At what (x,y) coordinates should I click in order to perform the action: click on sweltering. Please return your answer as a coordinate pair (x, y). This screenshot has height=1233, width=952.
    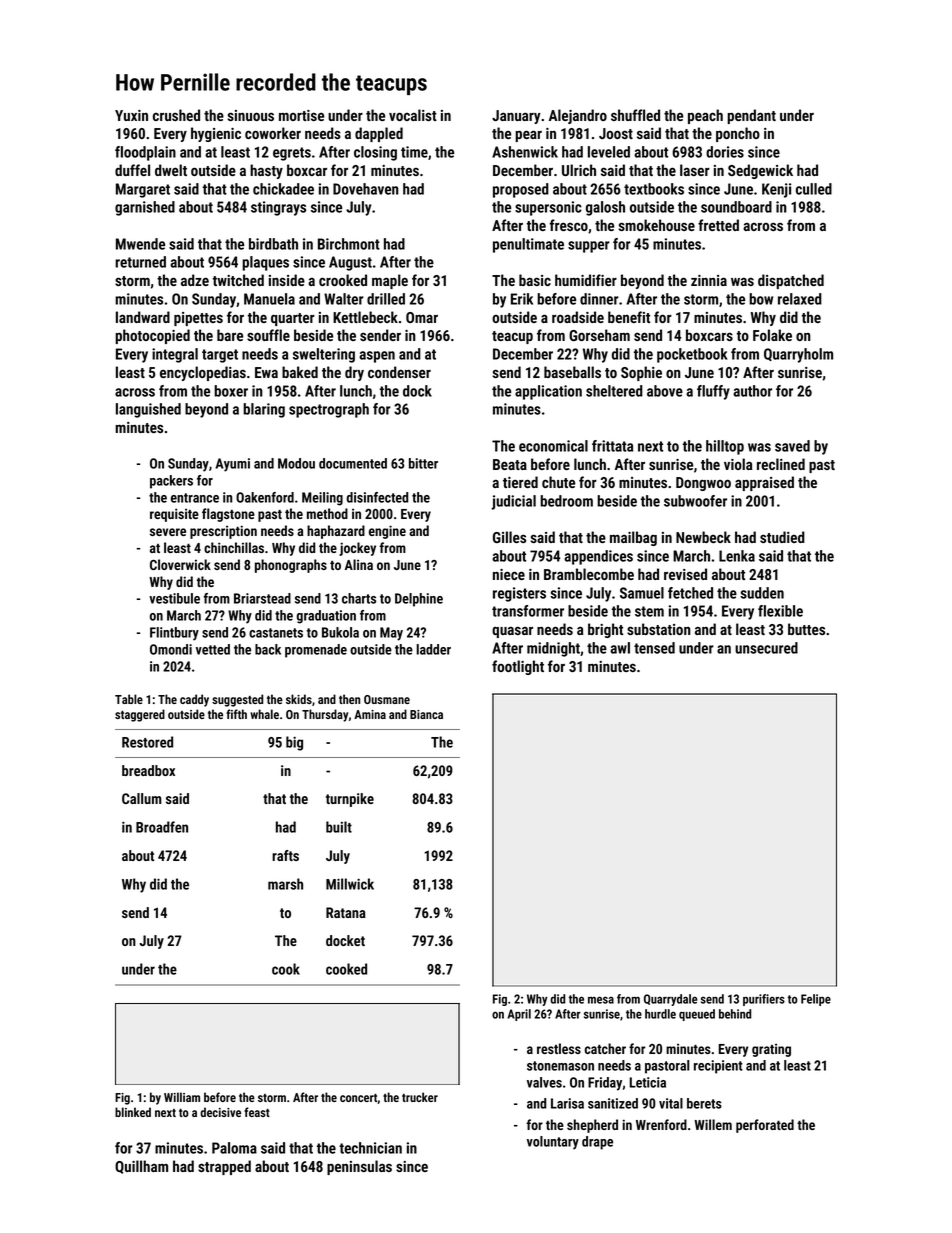
    Looking at the image, I should click on (324, 355).
